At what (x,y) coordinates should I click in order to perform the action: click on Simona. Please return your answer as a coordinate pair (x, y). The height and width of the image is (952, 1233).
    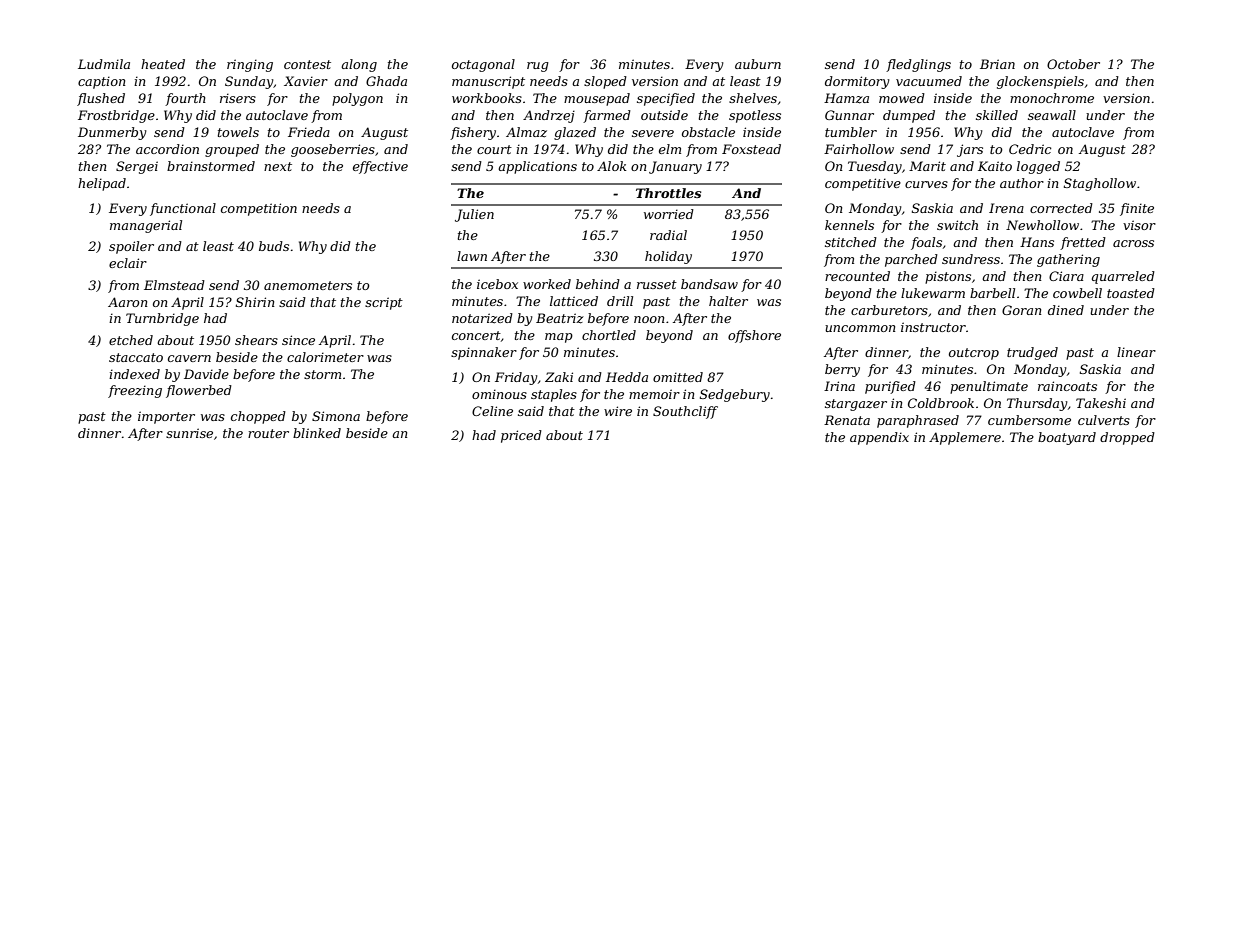
    Looking at the image, I should click on (336, 416).
